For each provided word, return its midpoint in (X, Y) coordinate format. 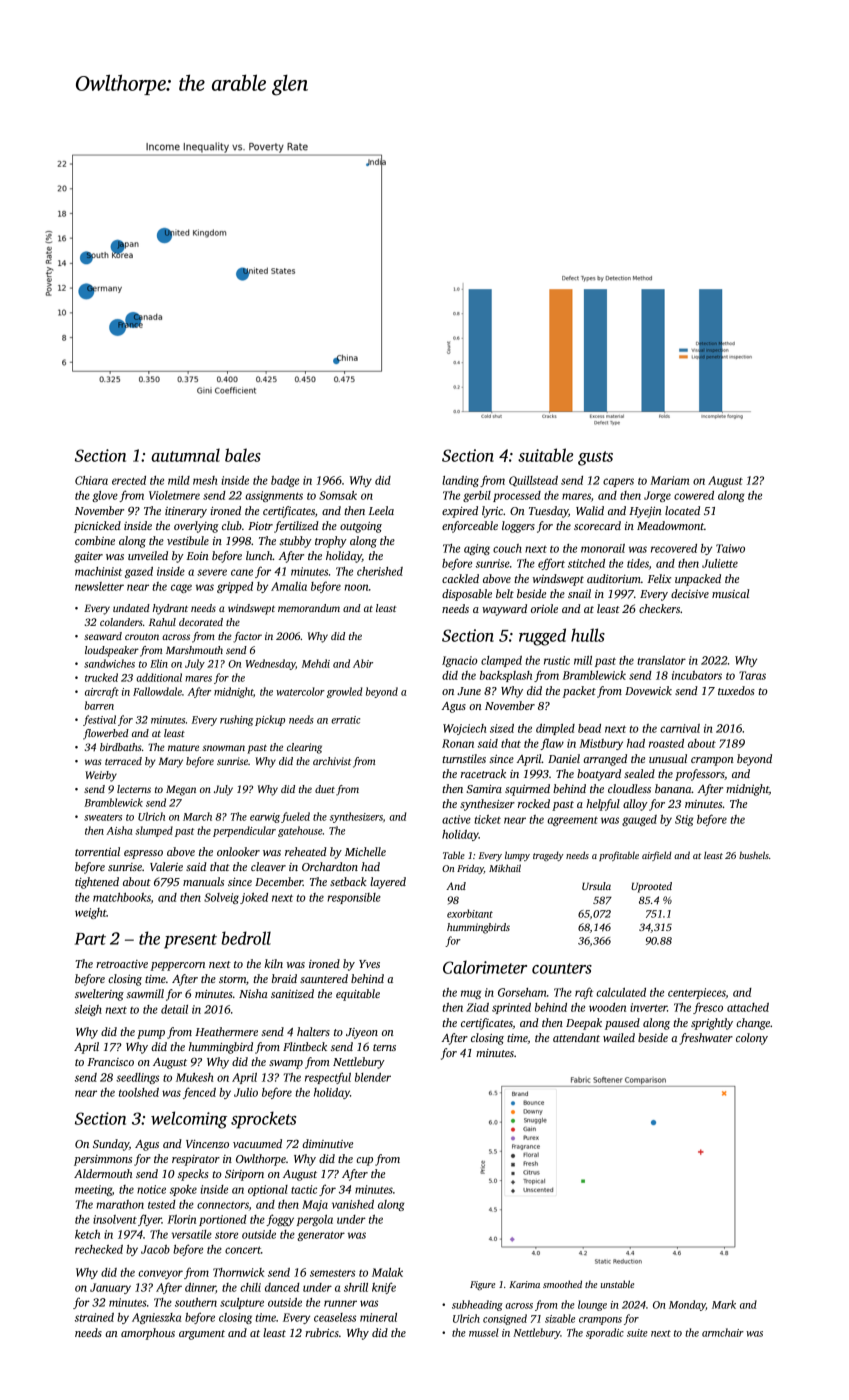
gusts (595, 458)
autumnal (185, 455)
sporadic (605, 1333)
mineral (378, 1317)
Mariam (669, 480)
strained (94, 1317)
